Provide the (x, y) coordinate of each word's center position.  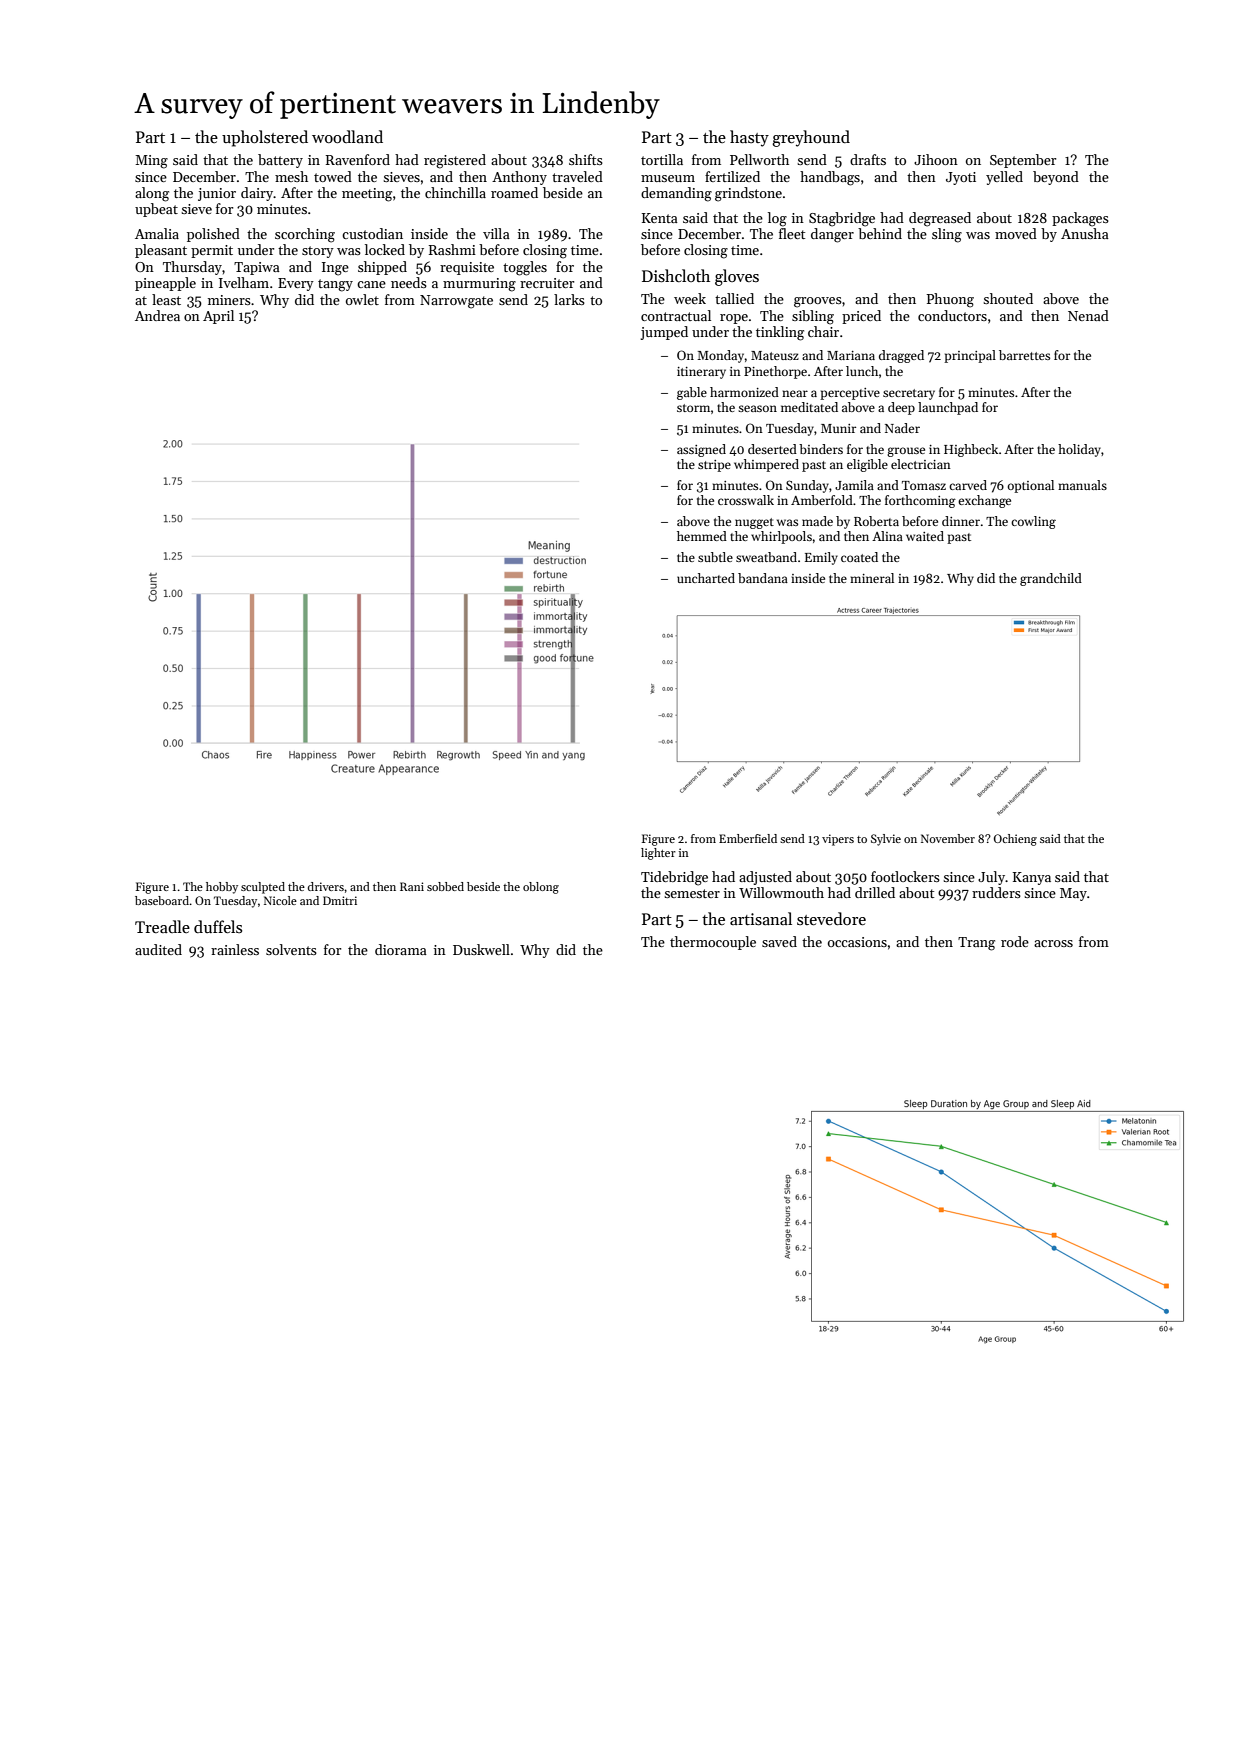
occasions (857, 942)
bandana (763, 578)
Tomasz (924, 485)
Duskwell (481, 949)
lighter (658, 854)
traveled (577, 176)
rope (734, 319)
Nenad (1088, 315)
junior (217, 194)
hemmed (702, 536)
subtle (715, 557)
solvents (291, 949)
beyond (1056, 178)
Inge (335, 269)
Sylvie (886, 840)
